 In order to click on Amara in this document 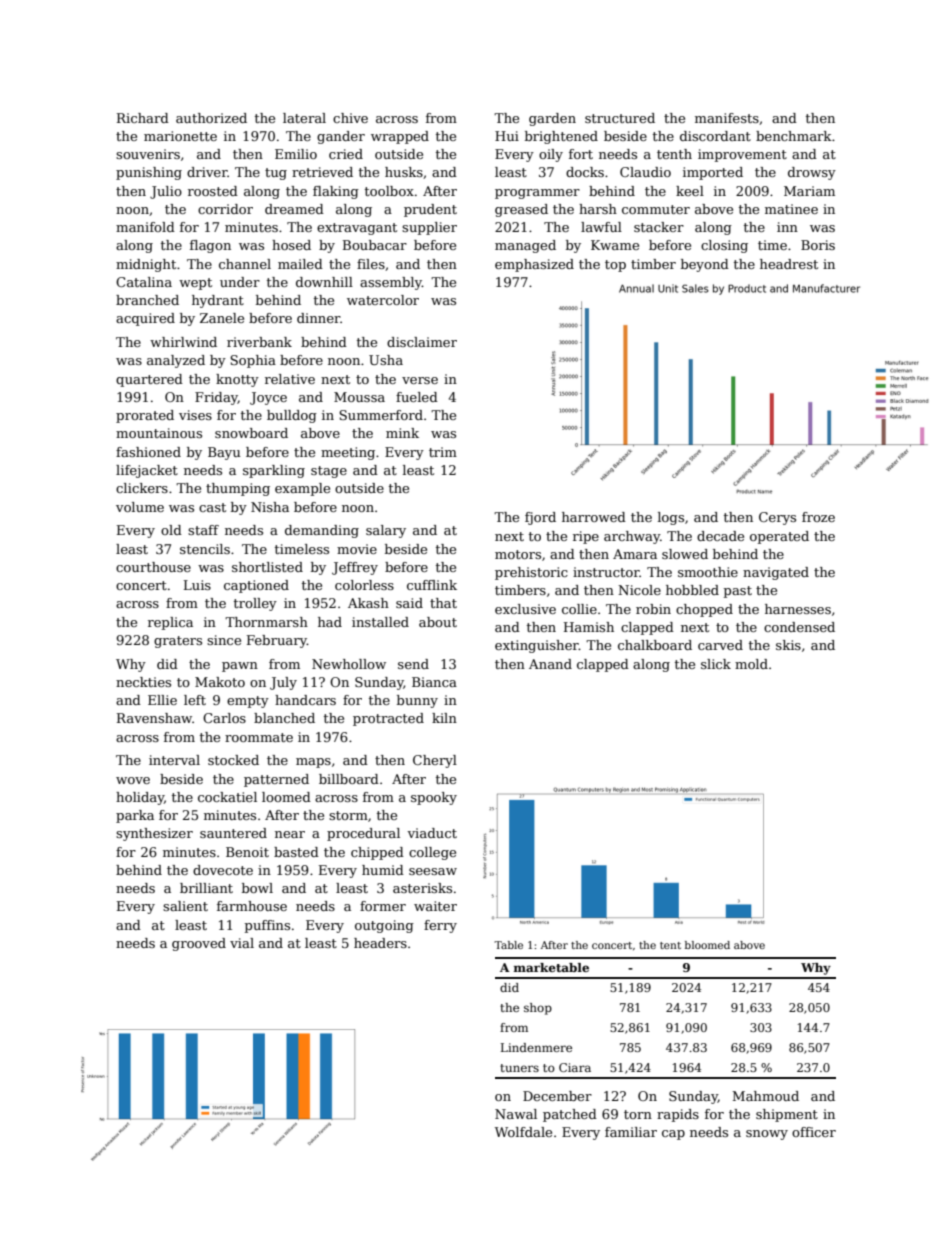, I will do `click(635, 554)`.
